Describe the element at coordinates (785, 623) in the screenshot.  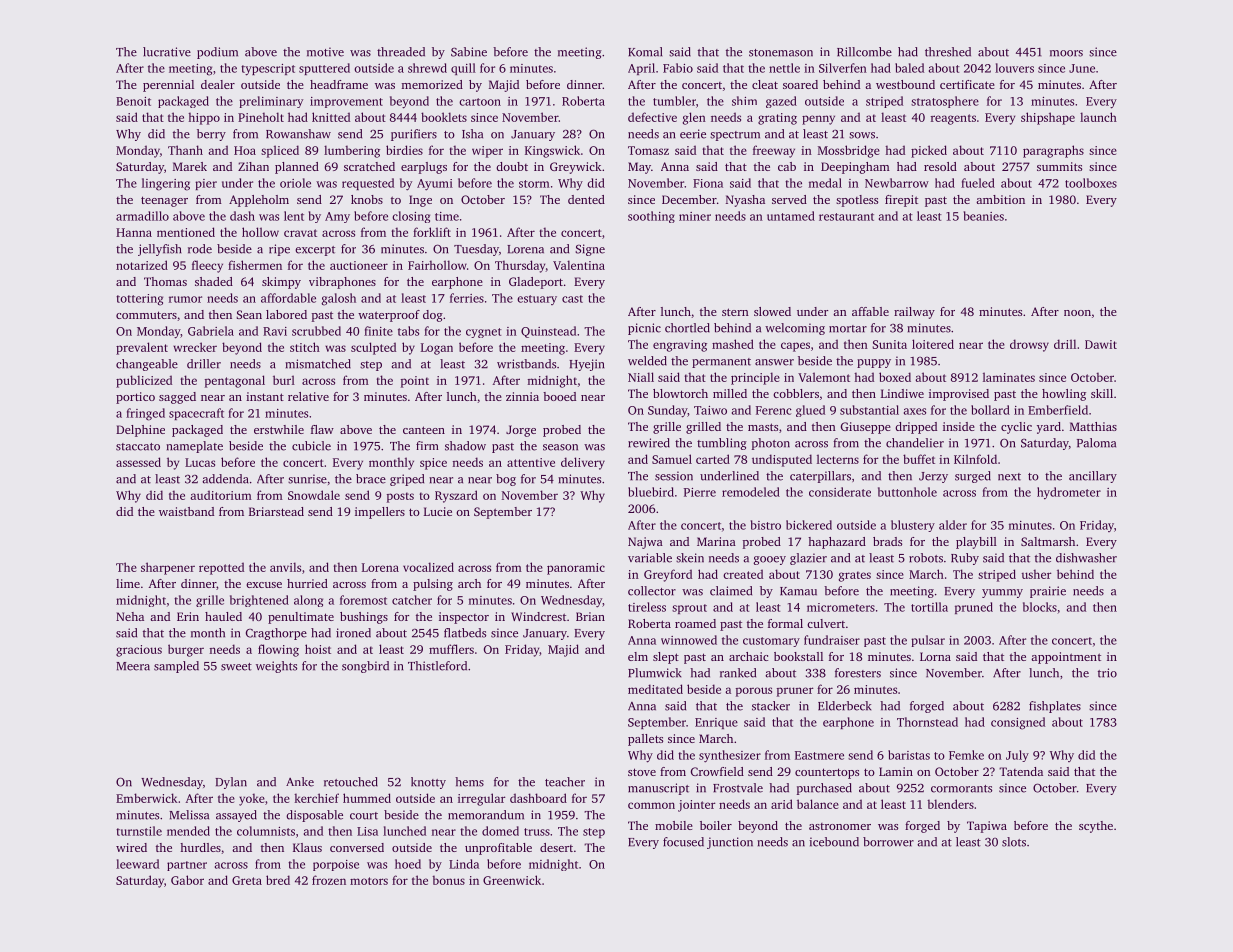
I see `formal` at that location.
